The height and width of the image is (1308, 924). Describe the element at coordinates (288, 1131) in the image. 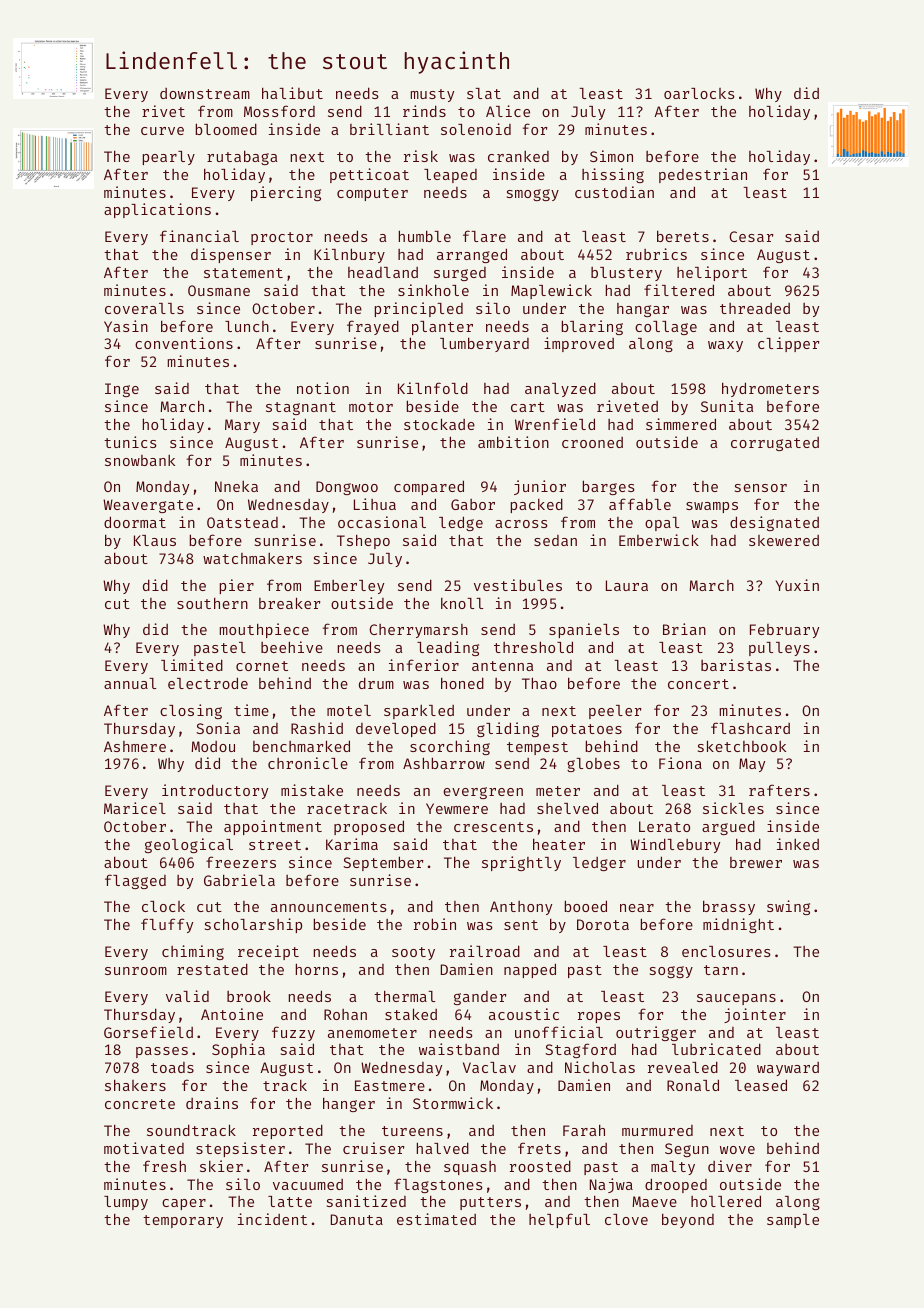

I see `reported` at that location.
